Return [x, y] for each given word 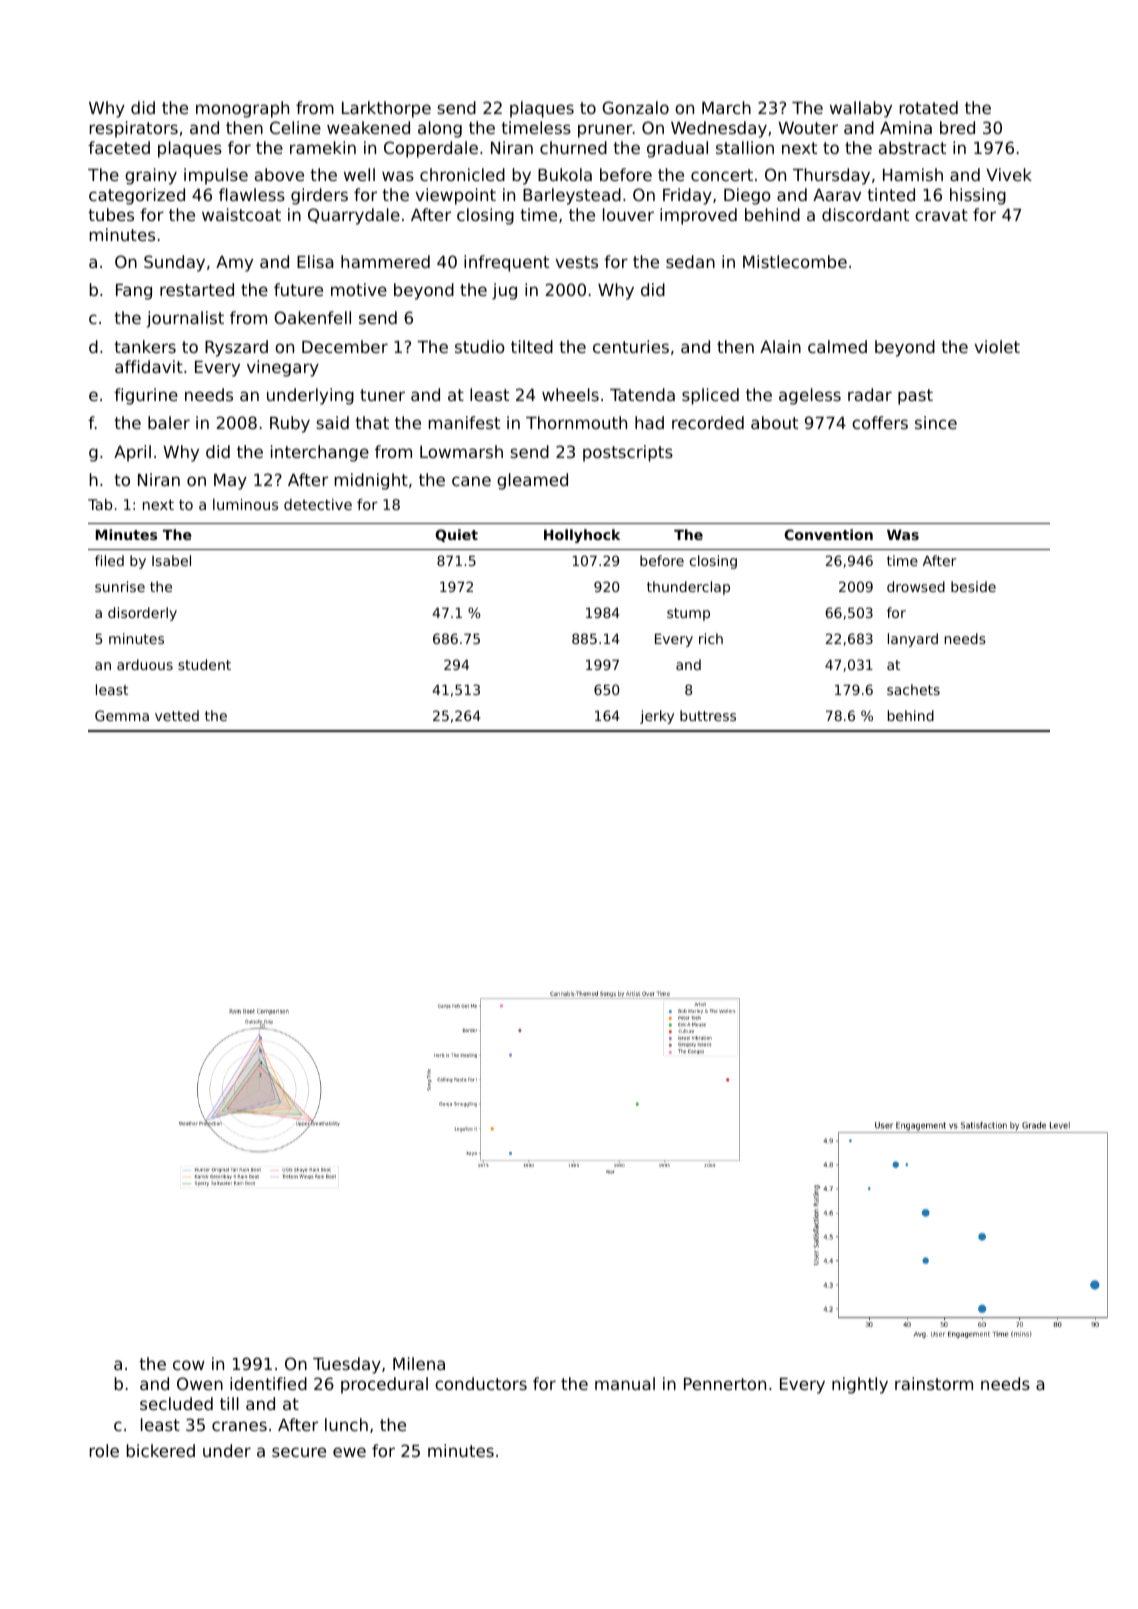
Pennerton [725, 1384]
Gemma [122, 715]
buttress [708, 715]
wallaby [861, 109]
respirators [134, 129]
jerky [657, 717]
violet [997, 346]
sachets [913, 689]
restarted [197, 289]
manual [625, 1383]
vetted [177, 715]
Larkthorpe [386, 109]
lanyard [913, 640]
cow [189, 1365]
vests [576, 262]
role [104, 1450]
